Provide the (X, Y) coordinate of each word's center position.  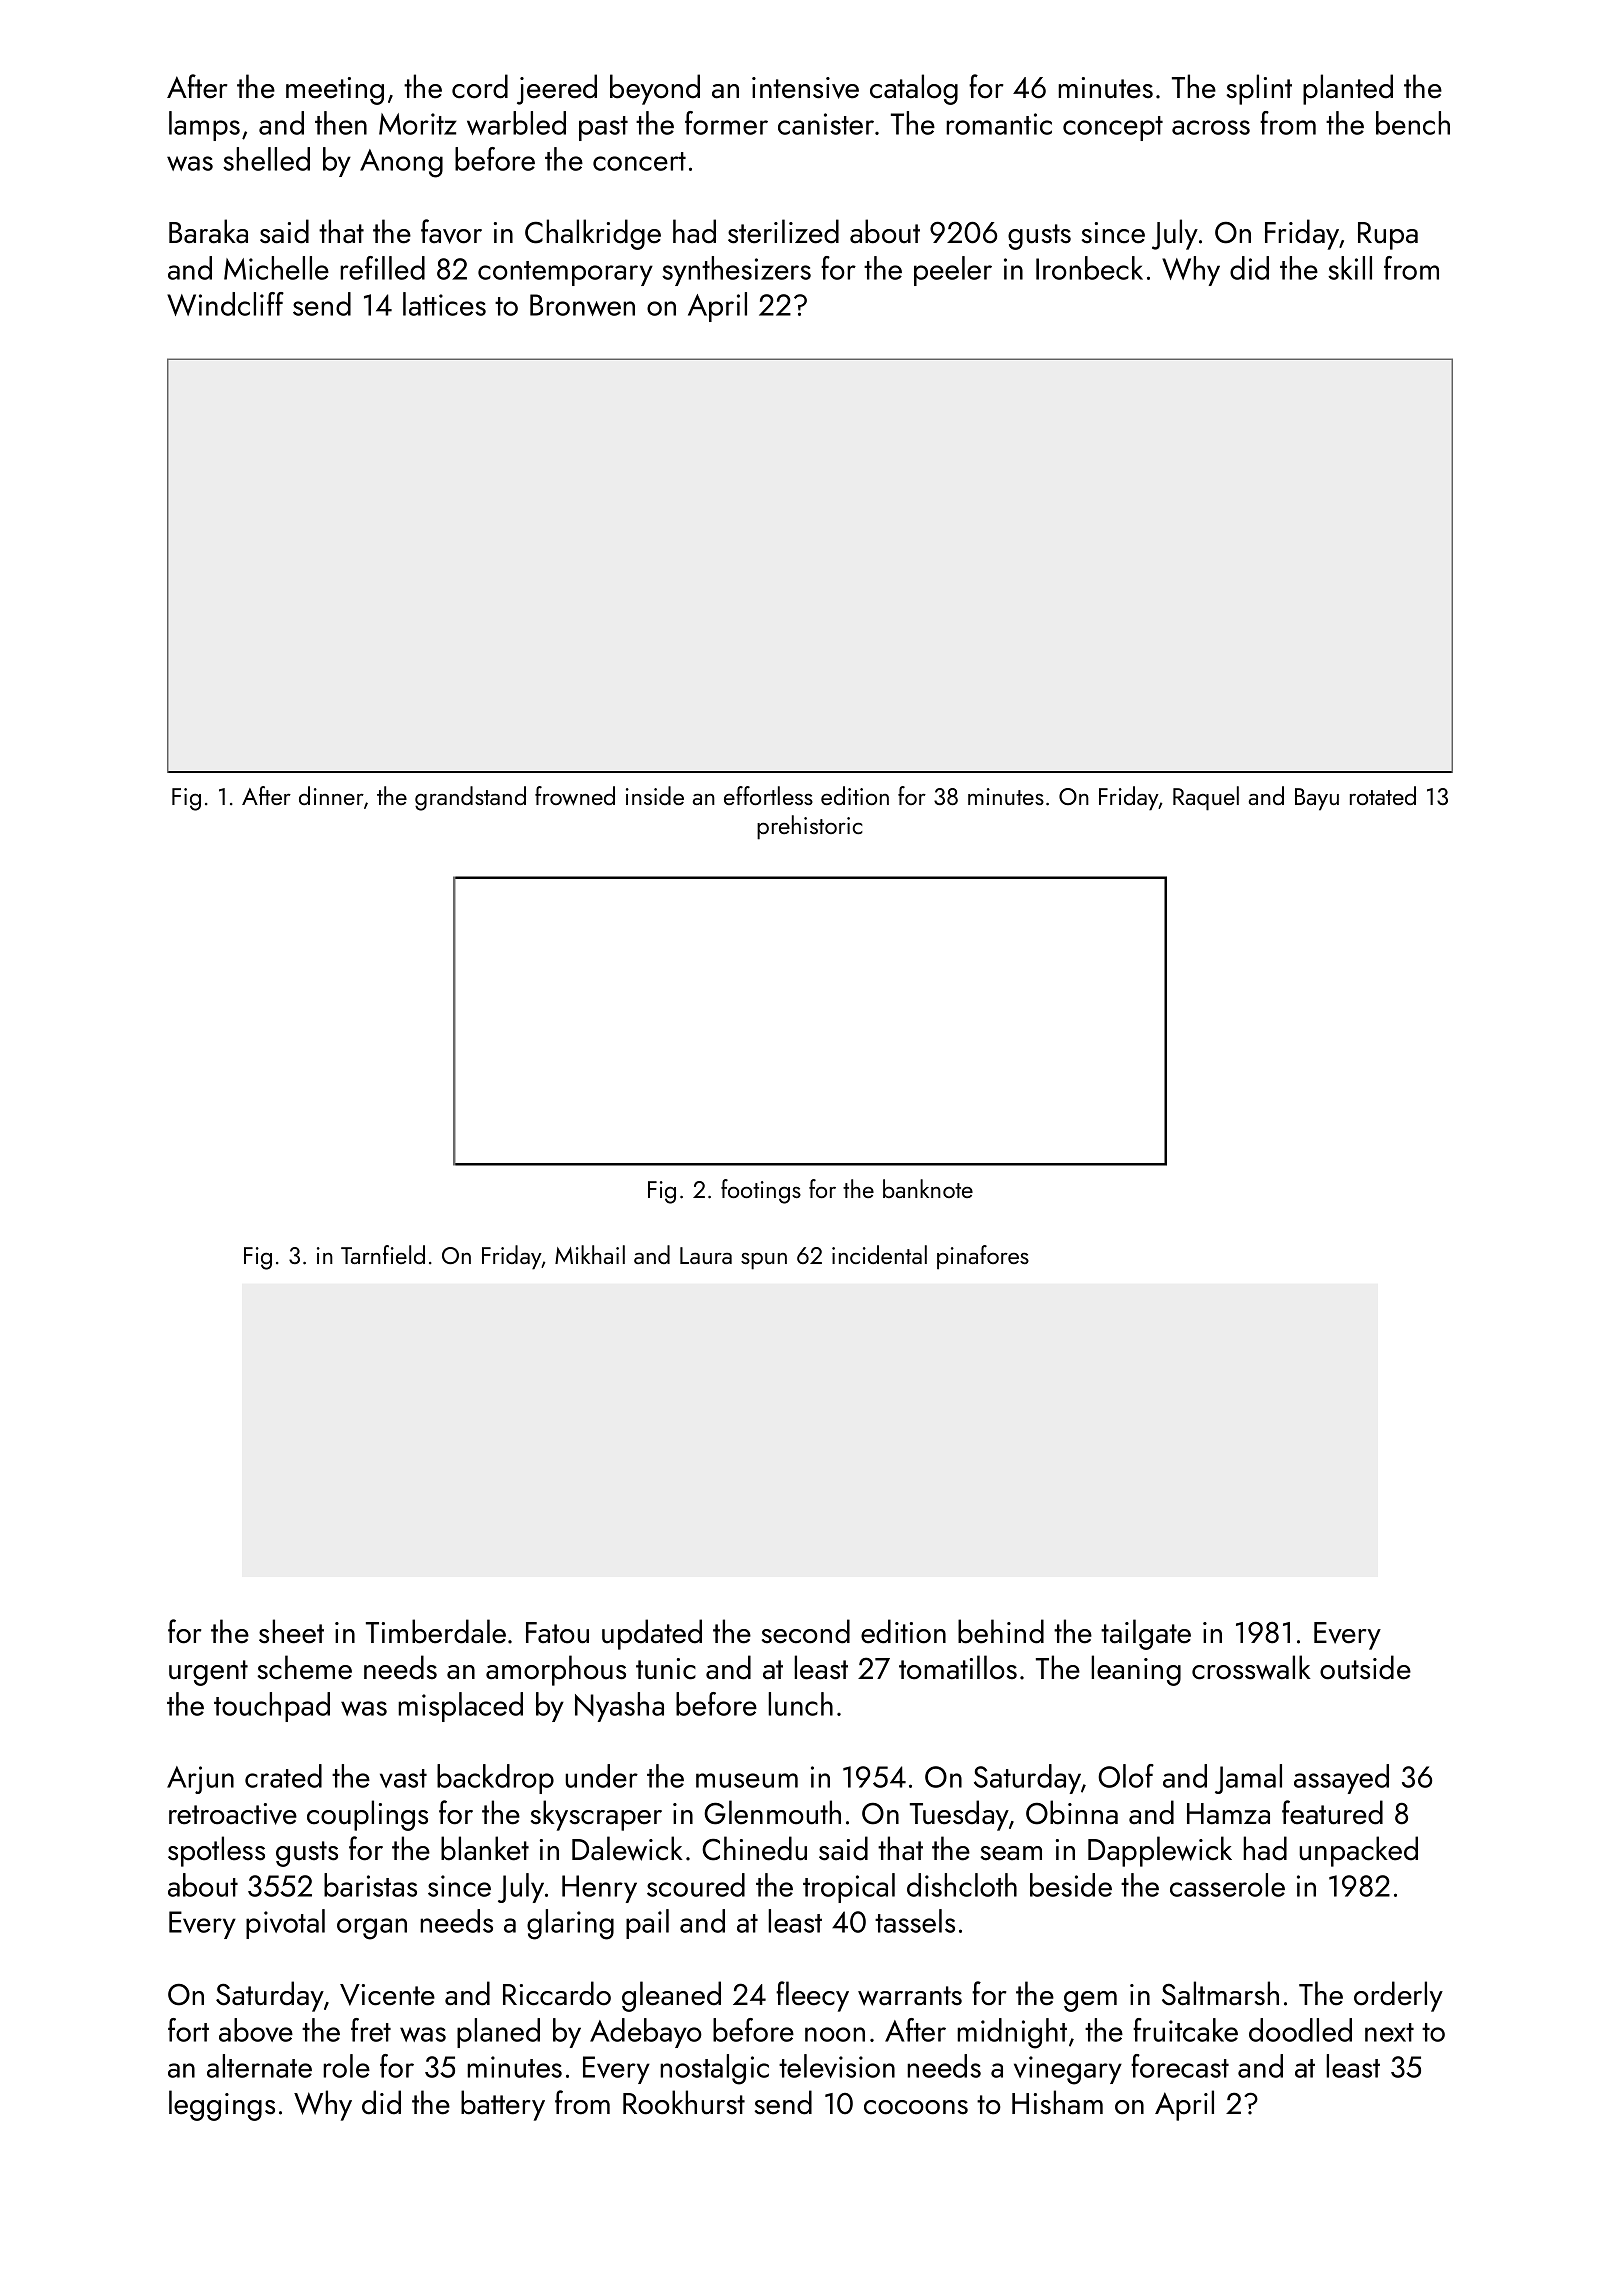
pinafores (983, 1257)
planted (1348, 89)
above (256, 2030)
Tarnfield (383, 1254)
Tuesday (959, 1815)
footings (761, 1191)
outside (1365, 1667)
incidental (879, 1254)
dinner (331, 795)
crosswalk (1251, 1667)
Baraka (208, 231)
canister (826, 124)
